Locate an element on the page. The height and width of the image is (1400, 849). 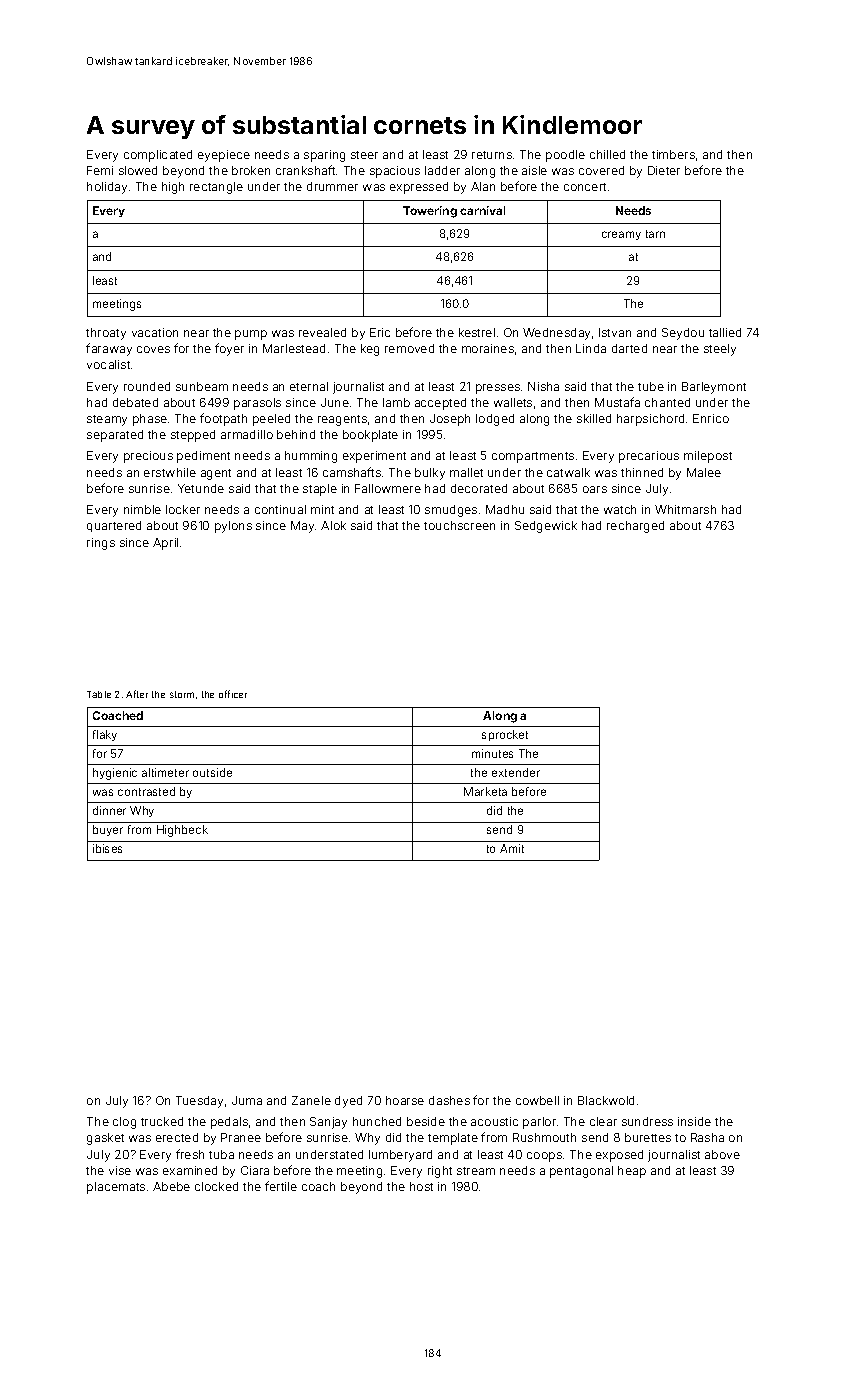
bulky is located at coordinates (430, 474).
